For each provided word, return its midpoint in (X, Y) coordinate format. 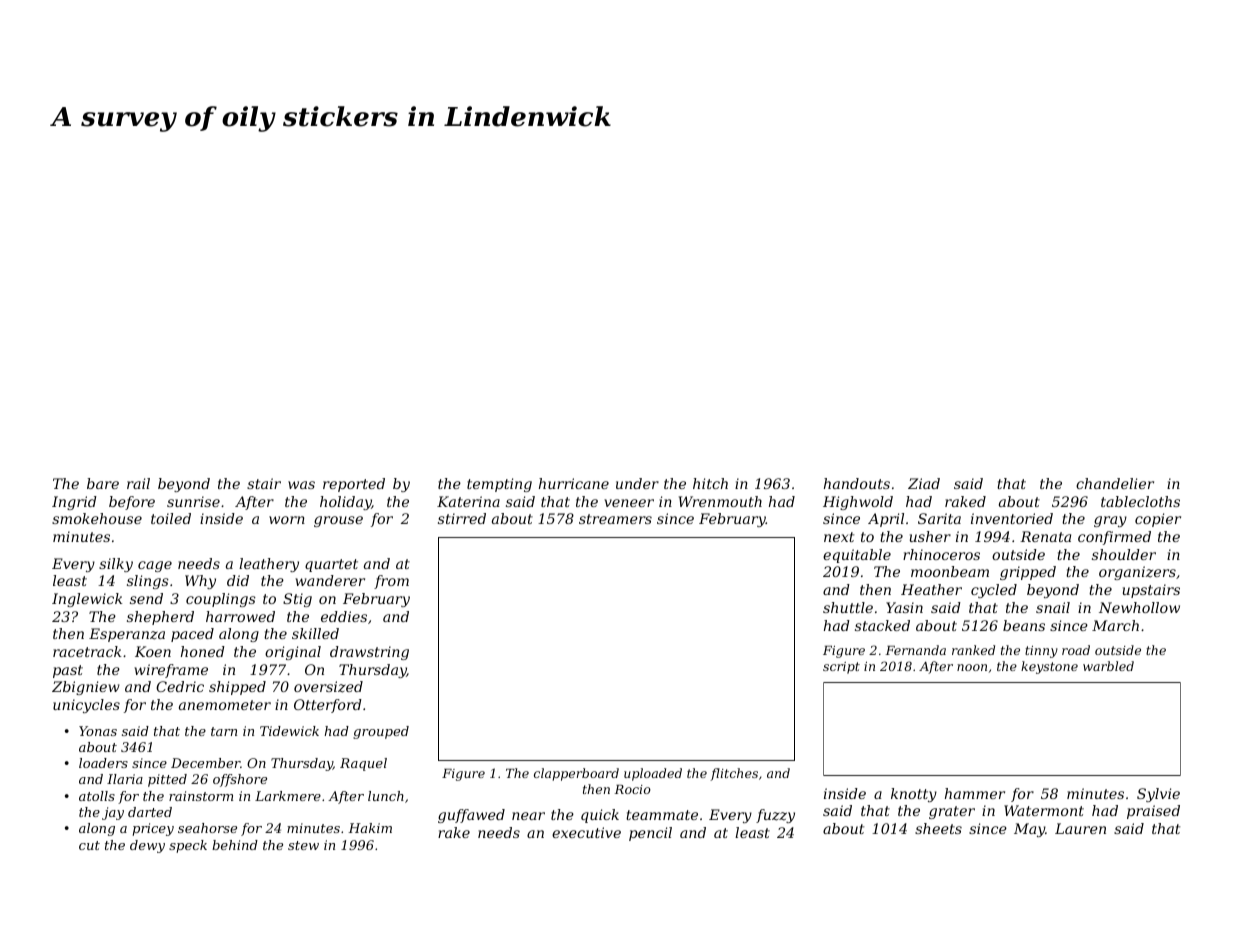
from (391, 582)
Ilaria (125, 779)
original (293, 653)
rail (138, 483)
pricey (153, 829)
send (146, 598)
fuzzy (775, 816)
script (841, 668)
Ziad (924, 483)
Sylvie (1158, 795)
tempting (499, 485)
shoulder (1124, 554)
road (1076, 650)
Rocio (632, 789)
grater (952, 812)
